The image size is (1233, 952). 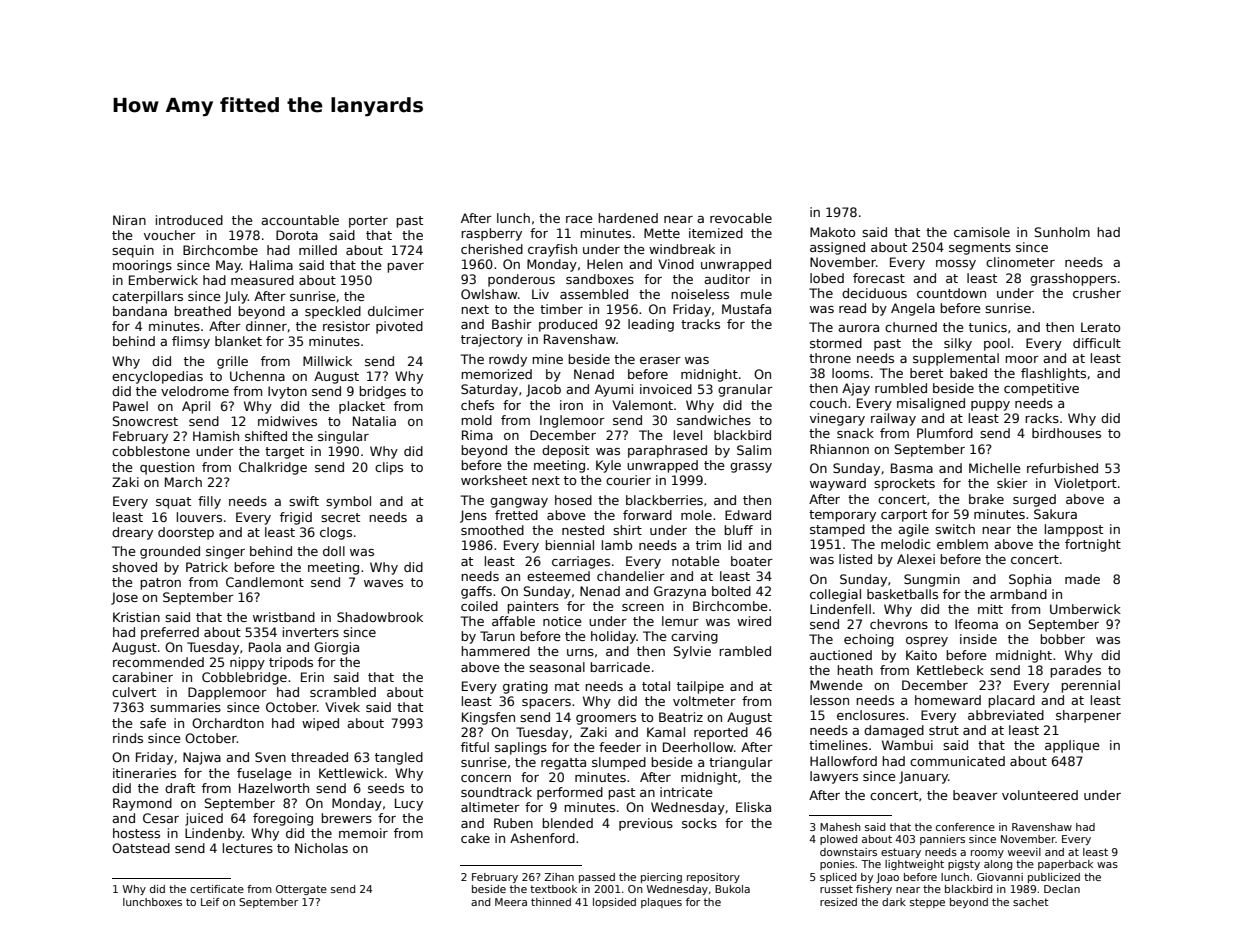 What do you see at coordinates (491, 234) in the screenshot?
I see `raspberry` at bounding box center [491, 234].
